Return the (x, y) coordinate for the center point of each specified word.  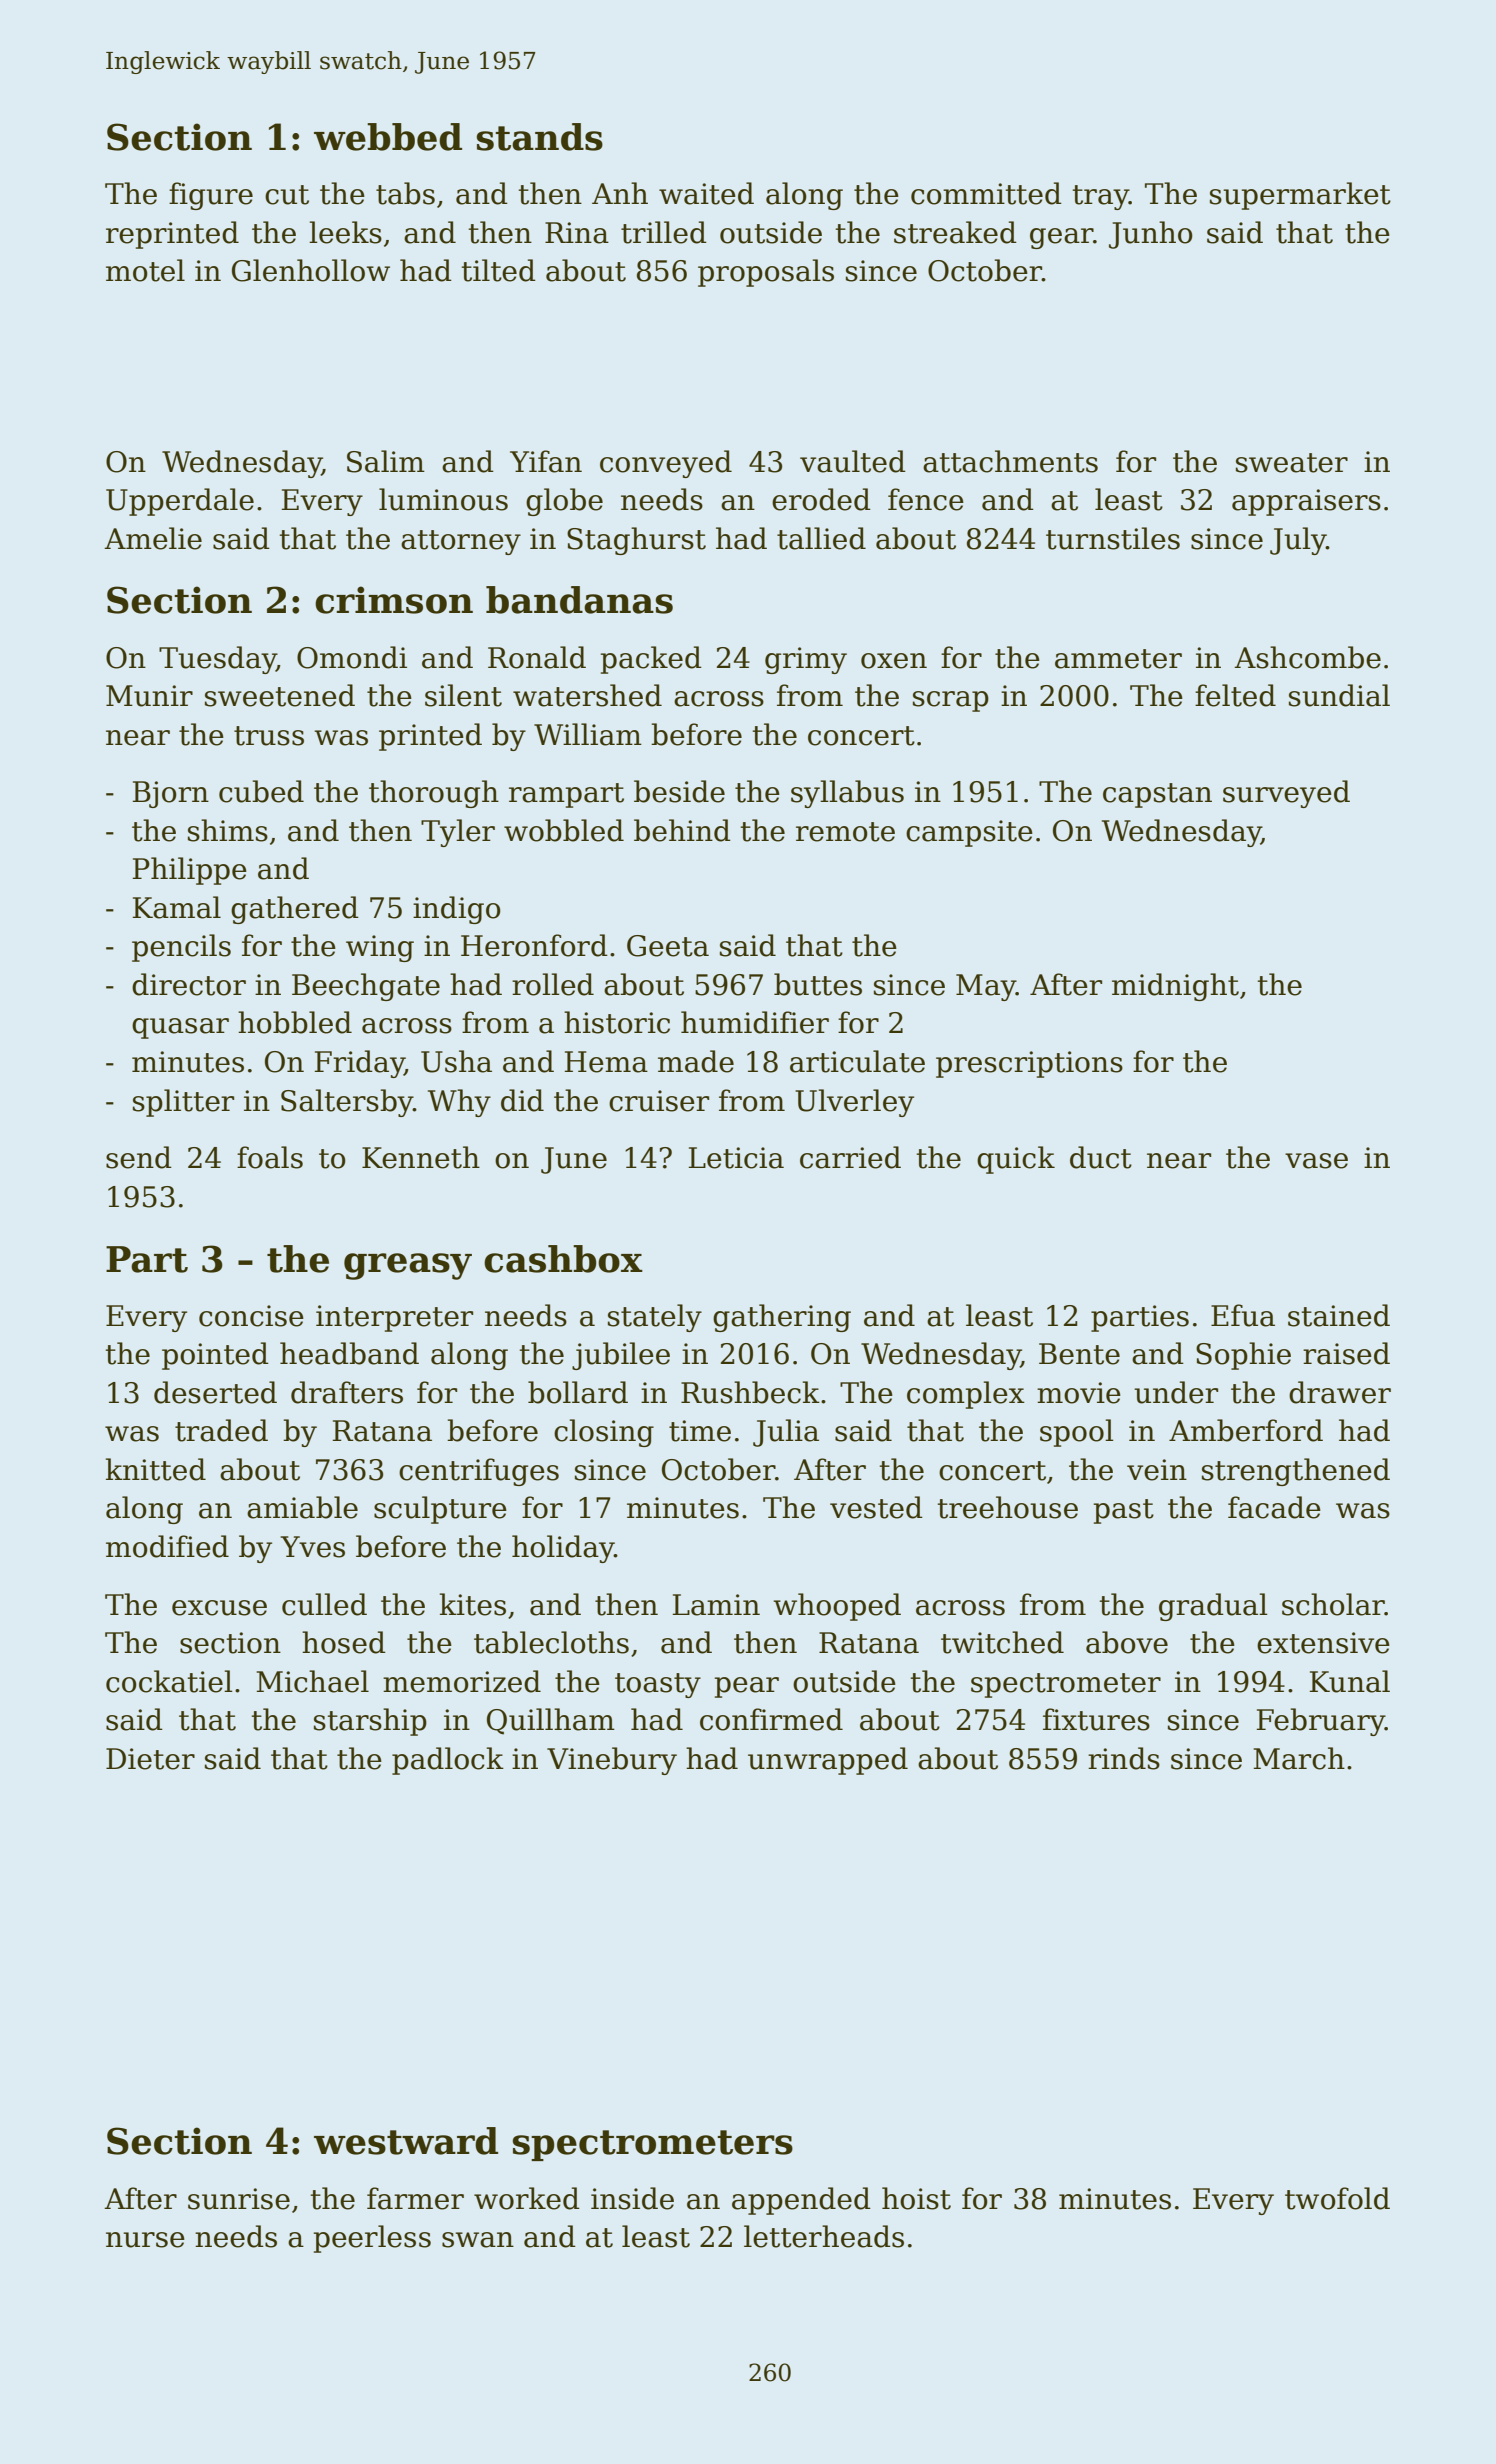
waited (706, 193)
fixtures (1096, 1719)
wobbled (564, 830)
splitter (183, 1103)
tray (1101, 197)
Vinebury (612, 1761)
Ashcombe (1307, 657)
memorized (462, 1681)
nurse (145, 2240)
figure (211, 196)
